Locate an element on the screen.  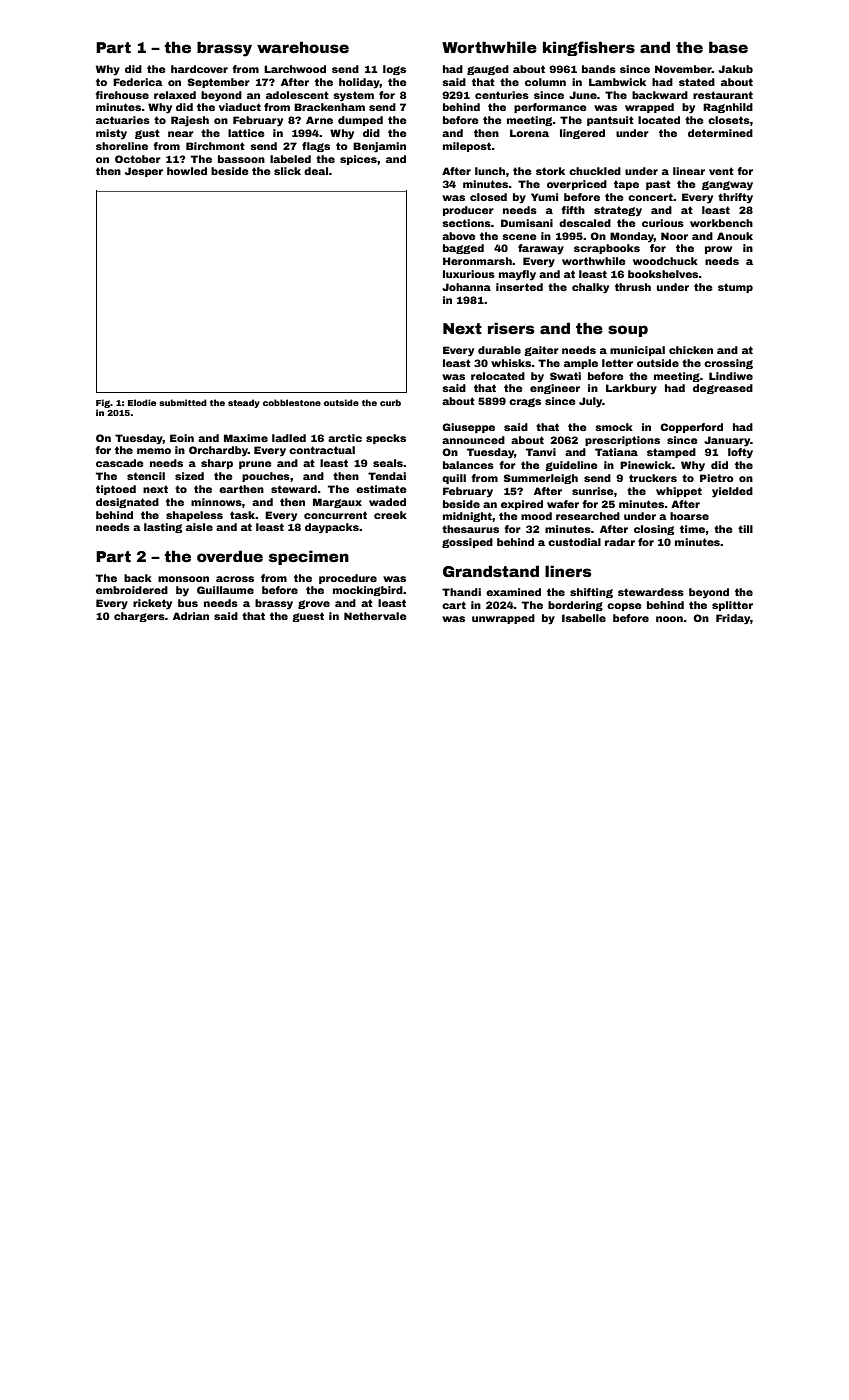
Jesper is located at coordinates (144, 172).
